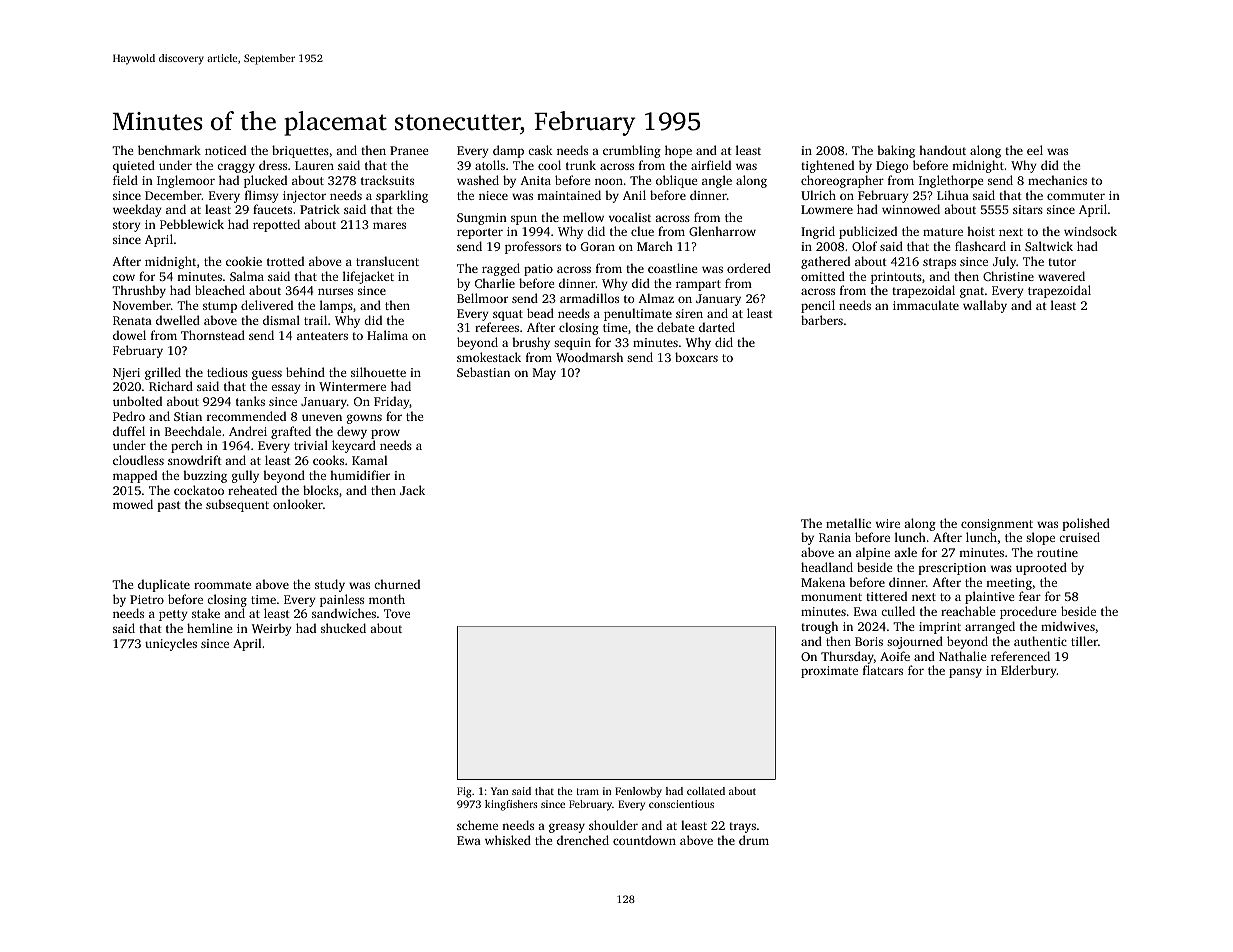  What do you see at coordinates (540, 150) in the screenshot?
I see `cask` at bounding box center [540, 150].
